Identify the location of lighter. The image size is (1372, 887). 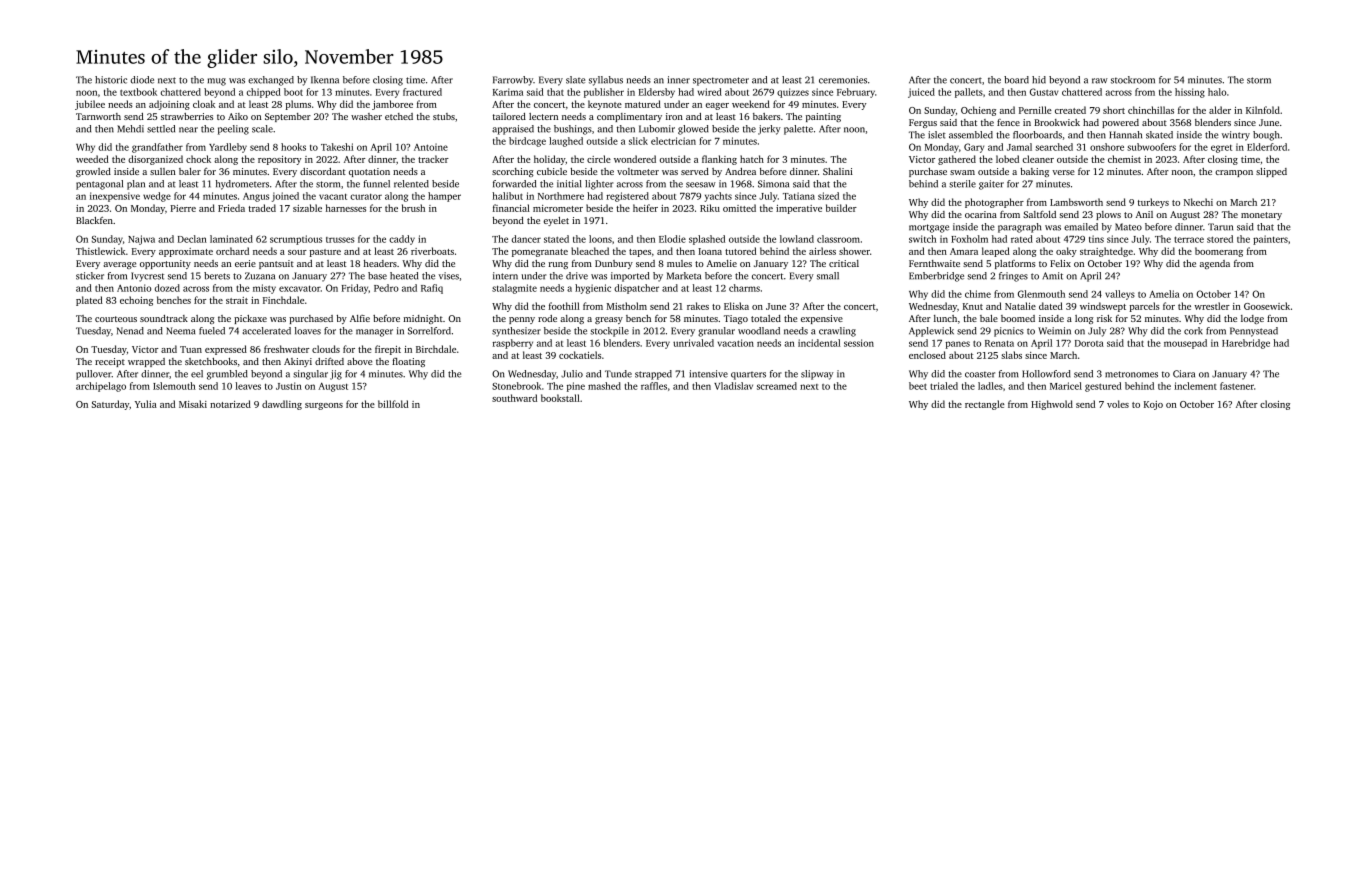
(599, 185).
